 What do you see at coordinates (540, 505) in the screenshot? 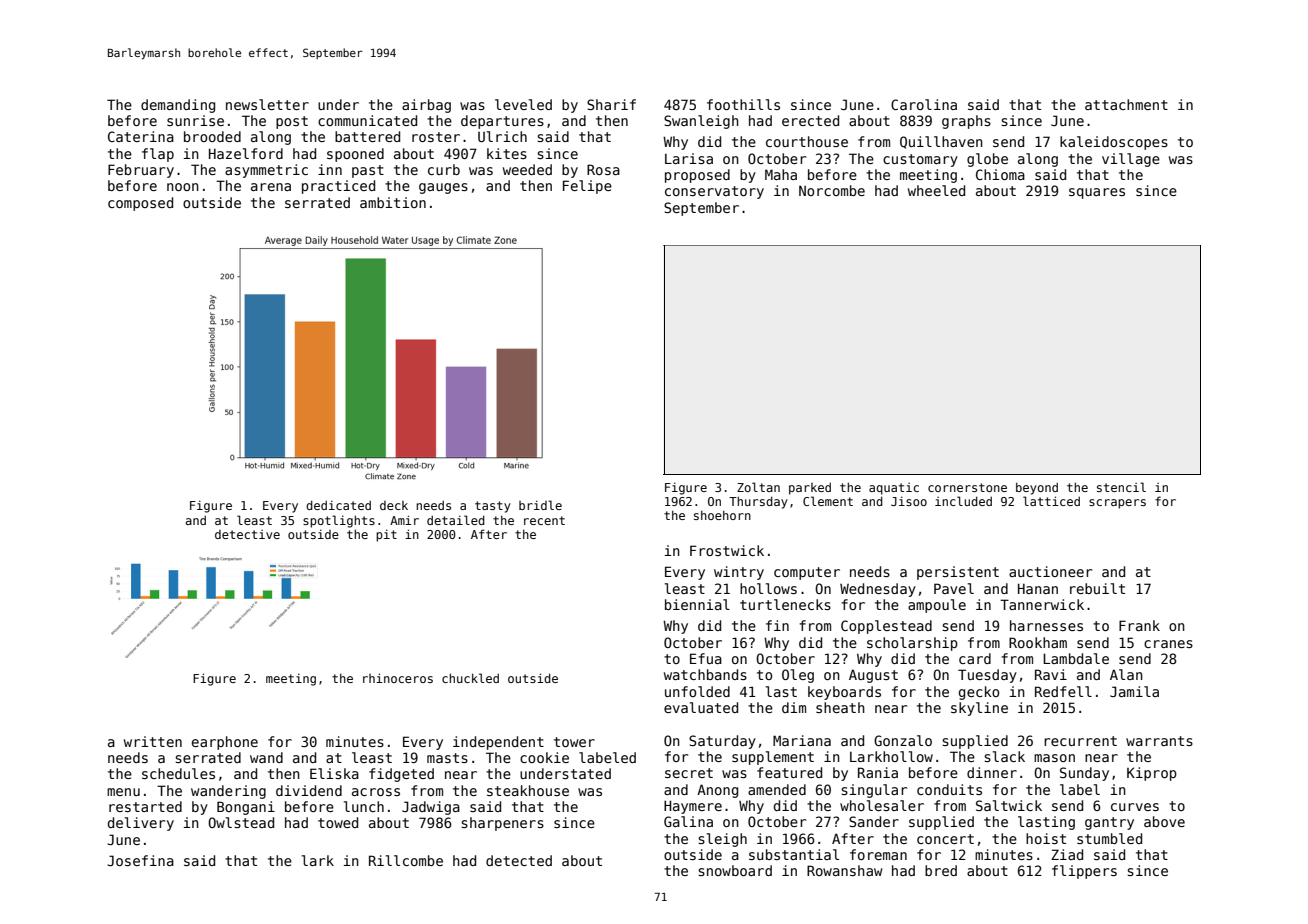
I see `bridle` at bounding box center [540, 505].
